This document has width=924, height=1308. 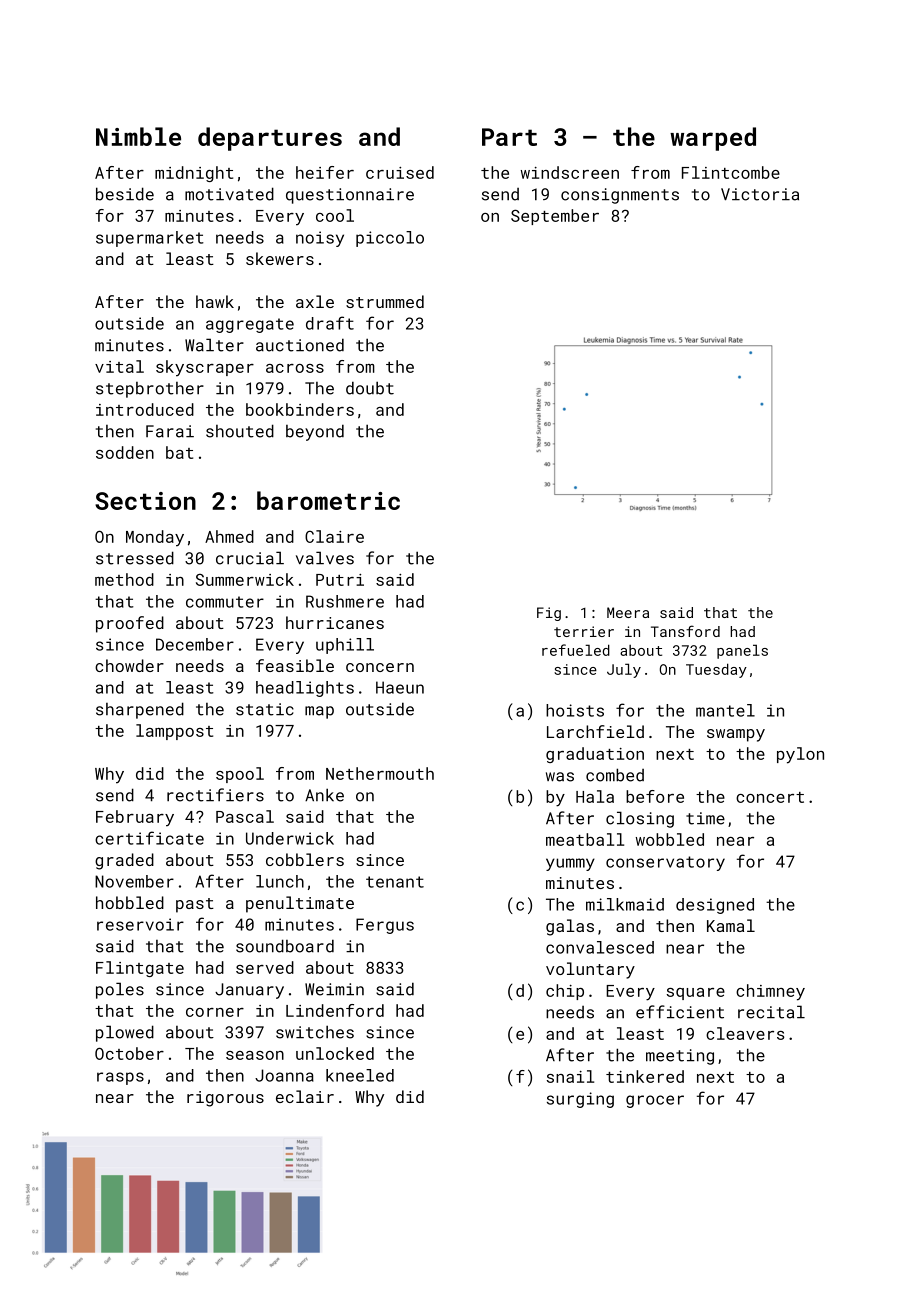 I want to click on barometric, so click(x=328, y=500).
